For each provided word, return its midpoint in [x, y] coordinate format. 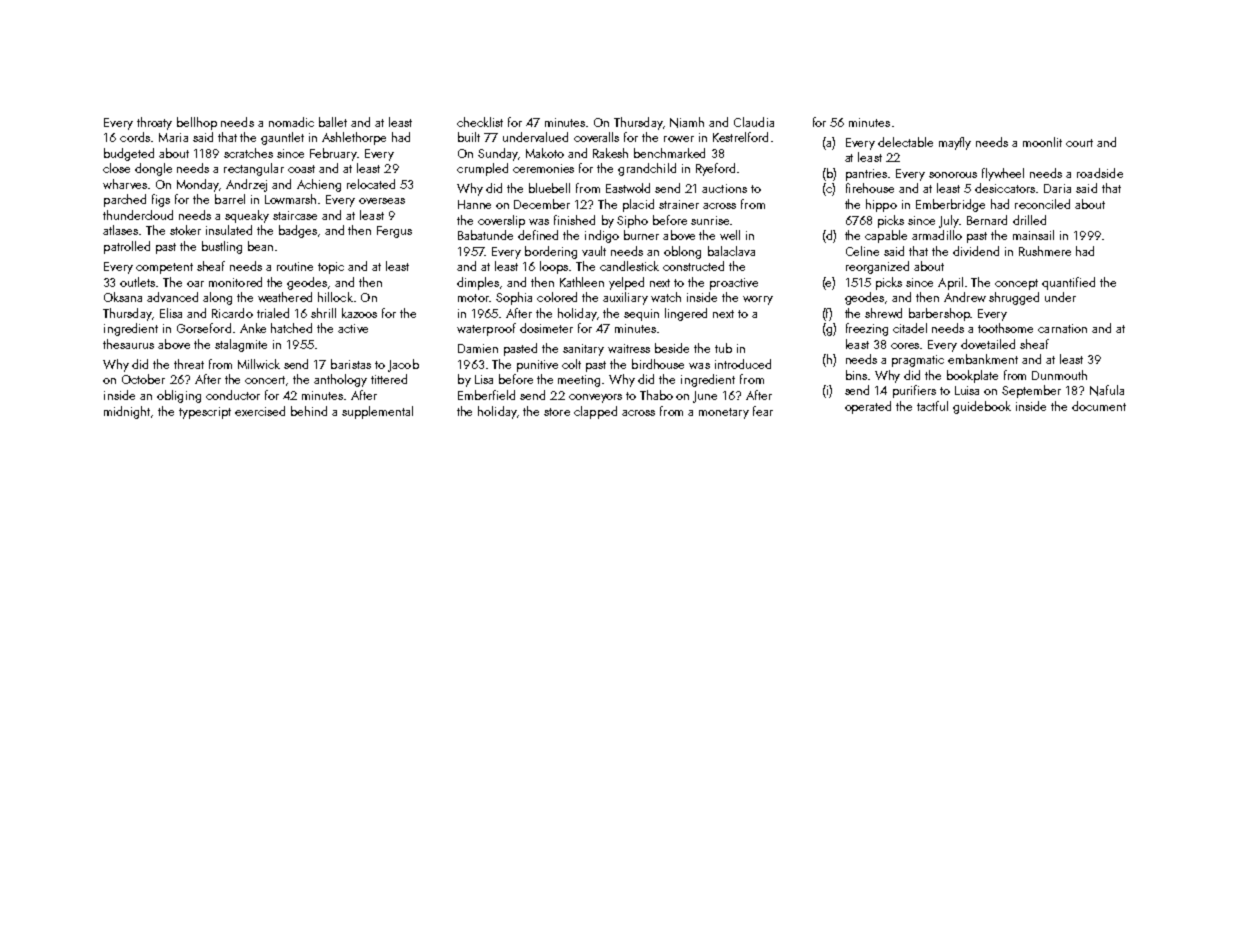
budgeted [129, 154]
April [950, 283]
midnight [128, 412]
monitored [235, 282]
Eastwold [628, 188]
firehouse [870, 188]
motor [473, 298]
